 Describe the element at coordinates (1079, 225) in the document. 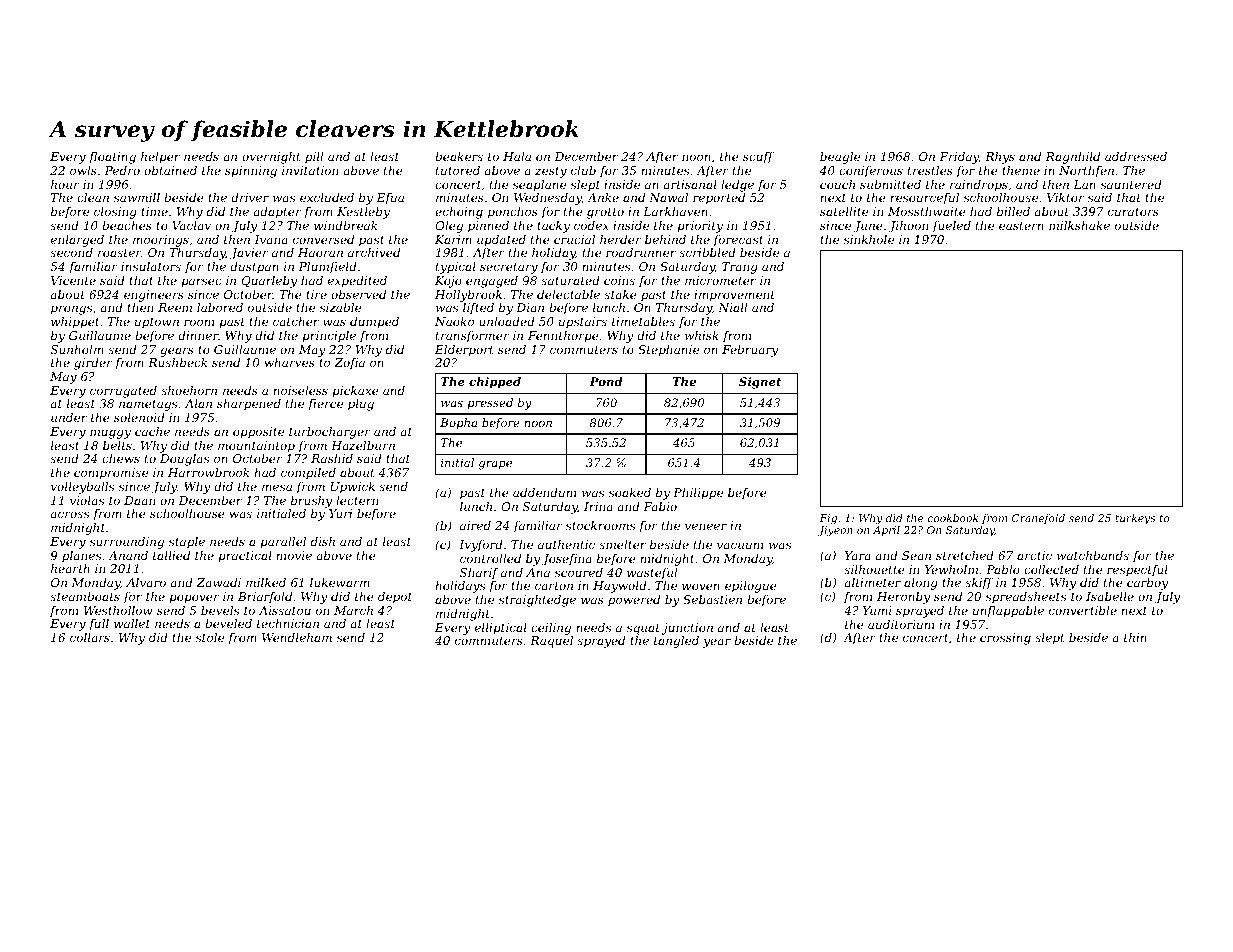

I see `milkshake` at that location.
